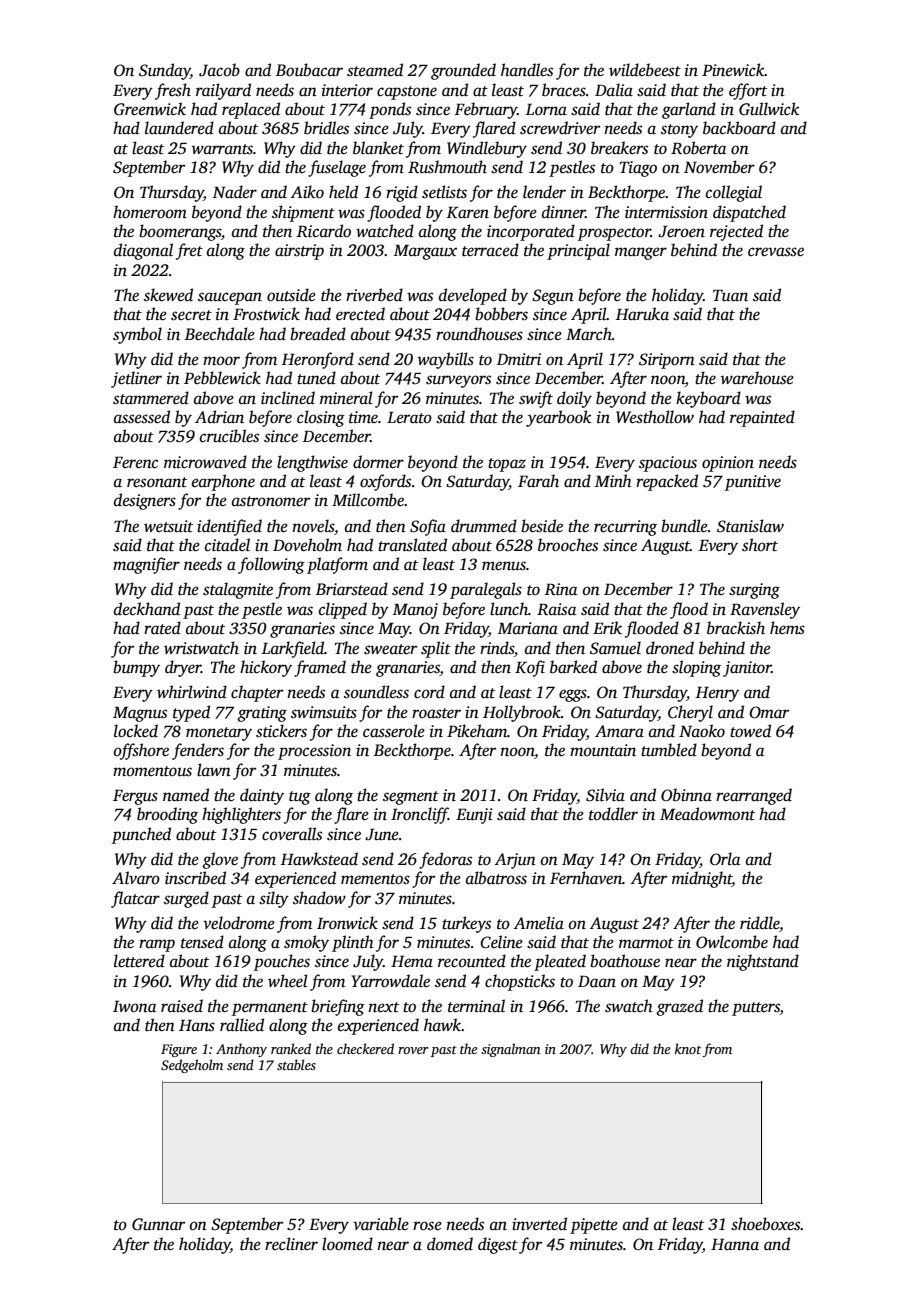 This image has width=924, height=1308. What do you see at coordinates (291, 1048) in the image?
I see `ranked` at bounding box center [291, 1048].
